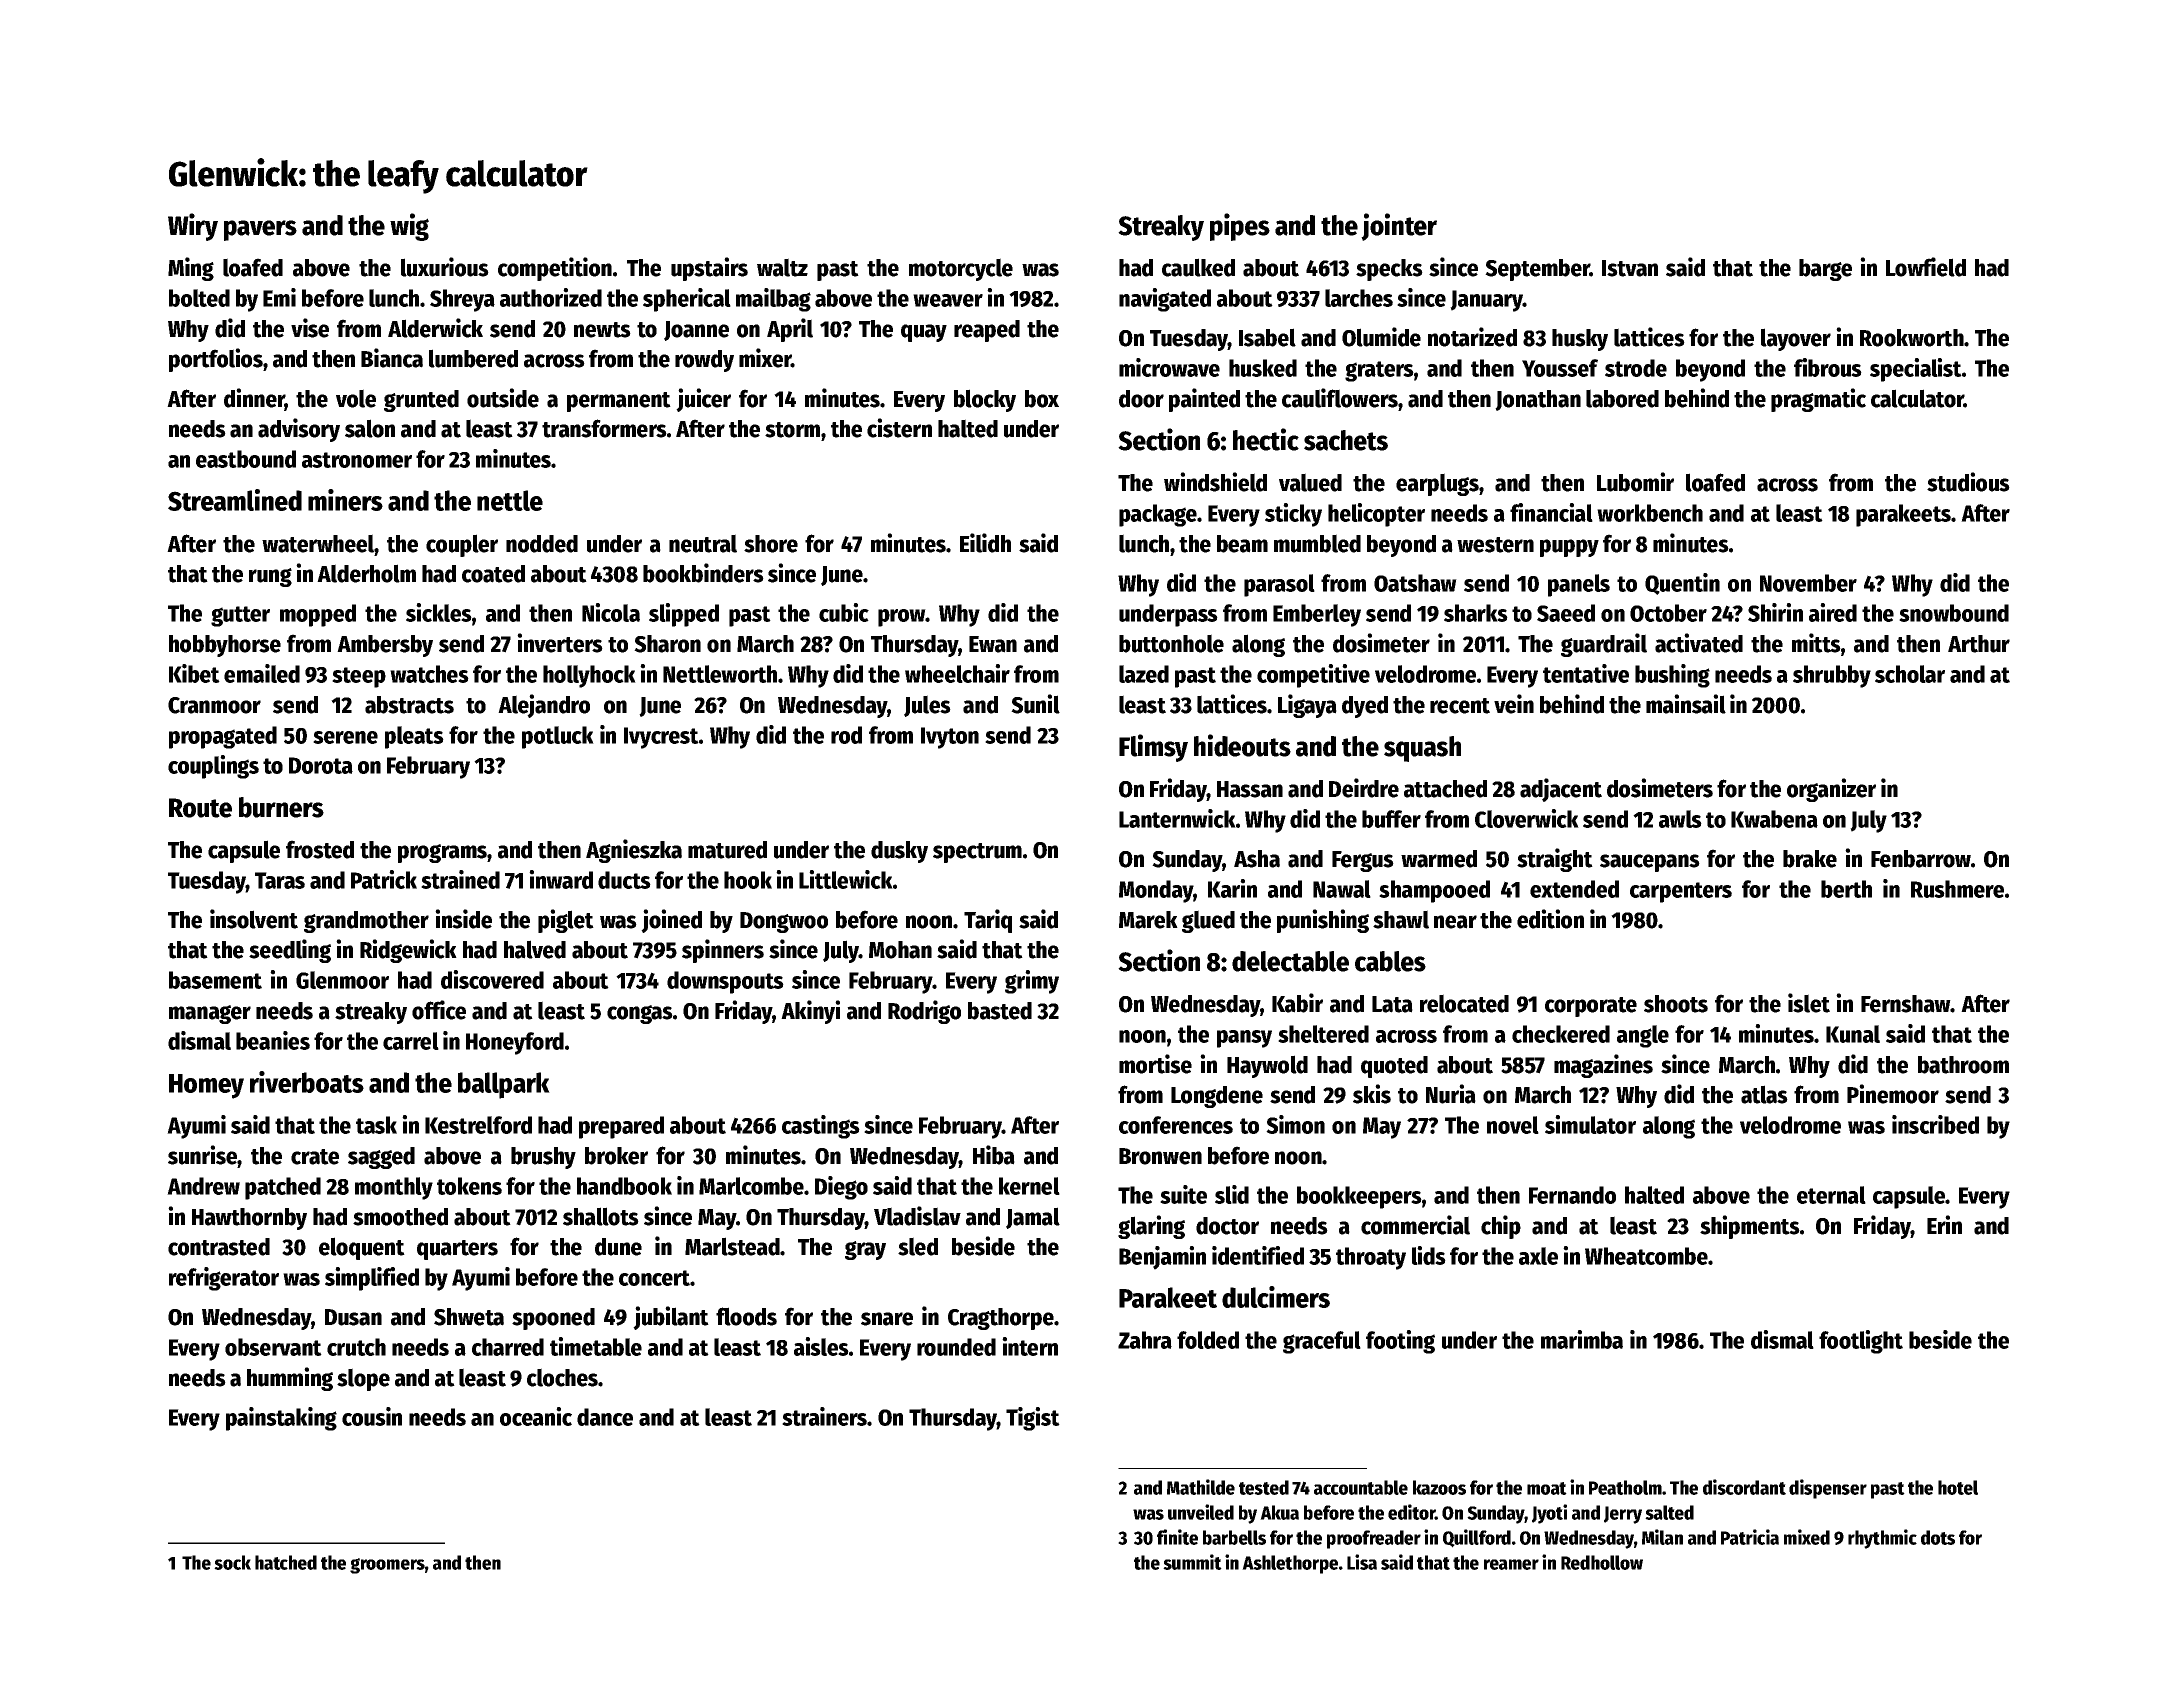 The image size is (2178, 1683). What do you see at coordinates (1227, 1226) in the screenshot?
I see `doctor` at bounding box center [1227, 1226].
